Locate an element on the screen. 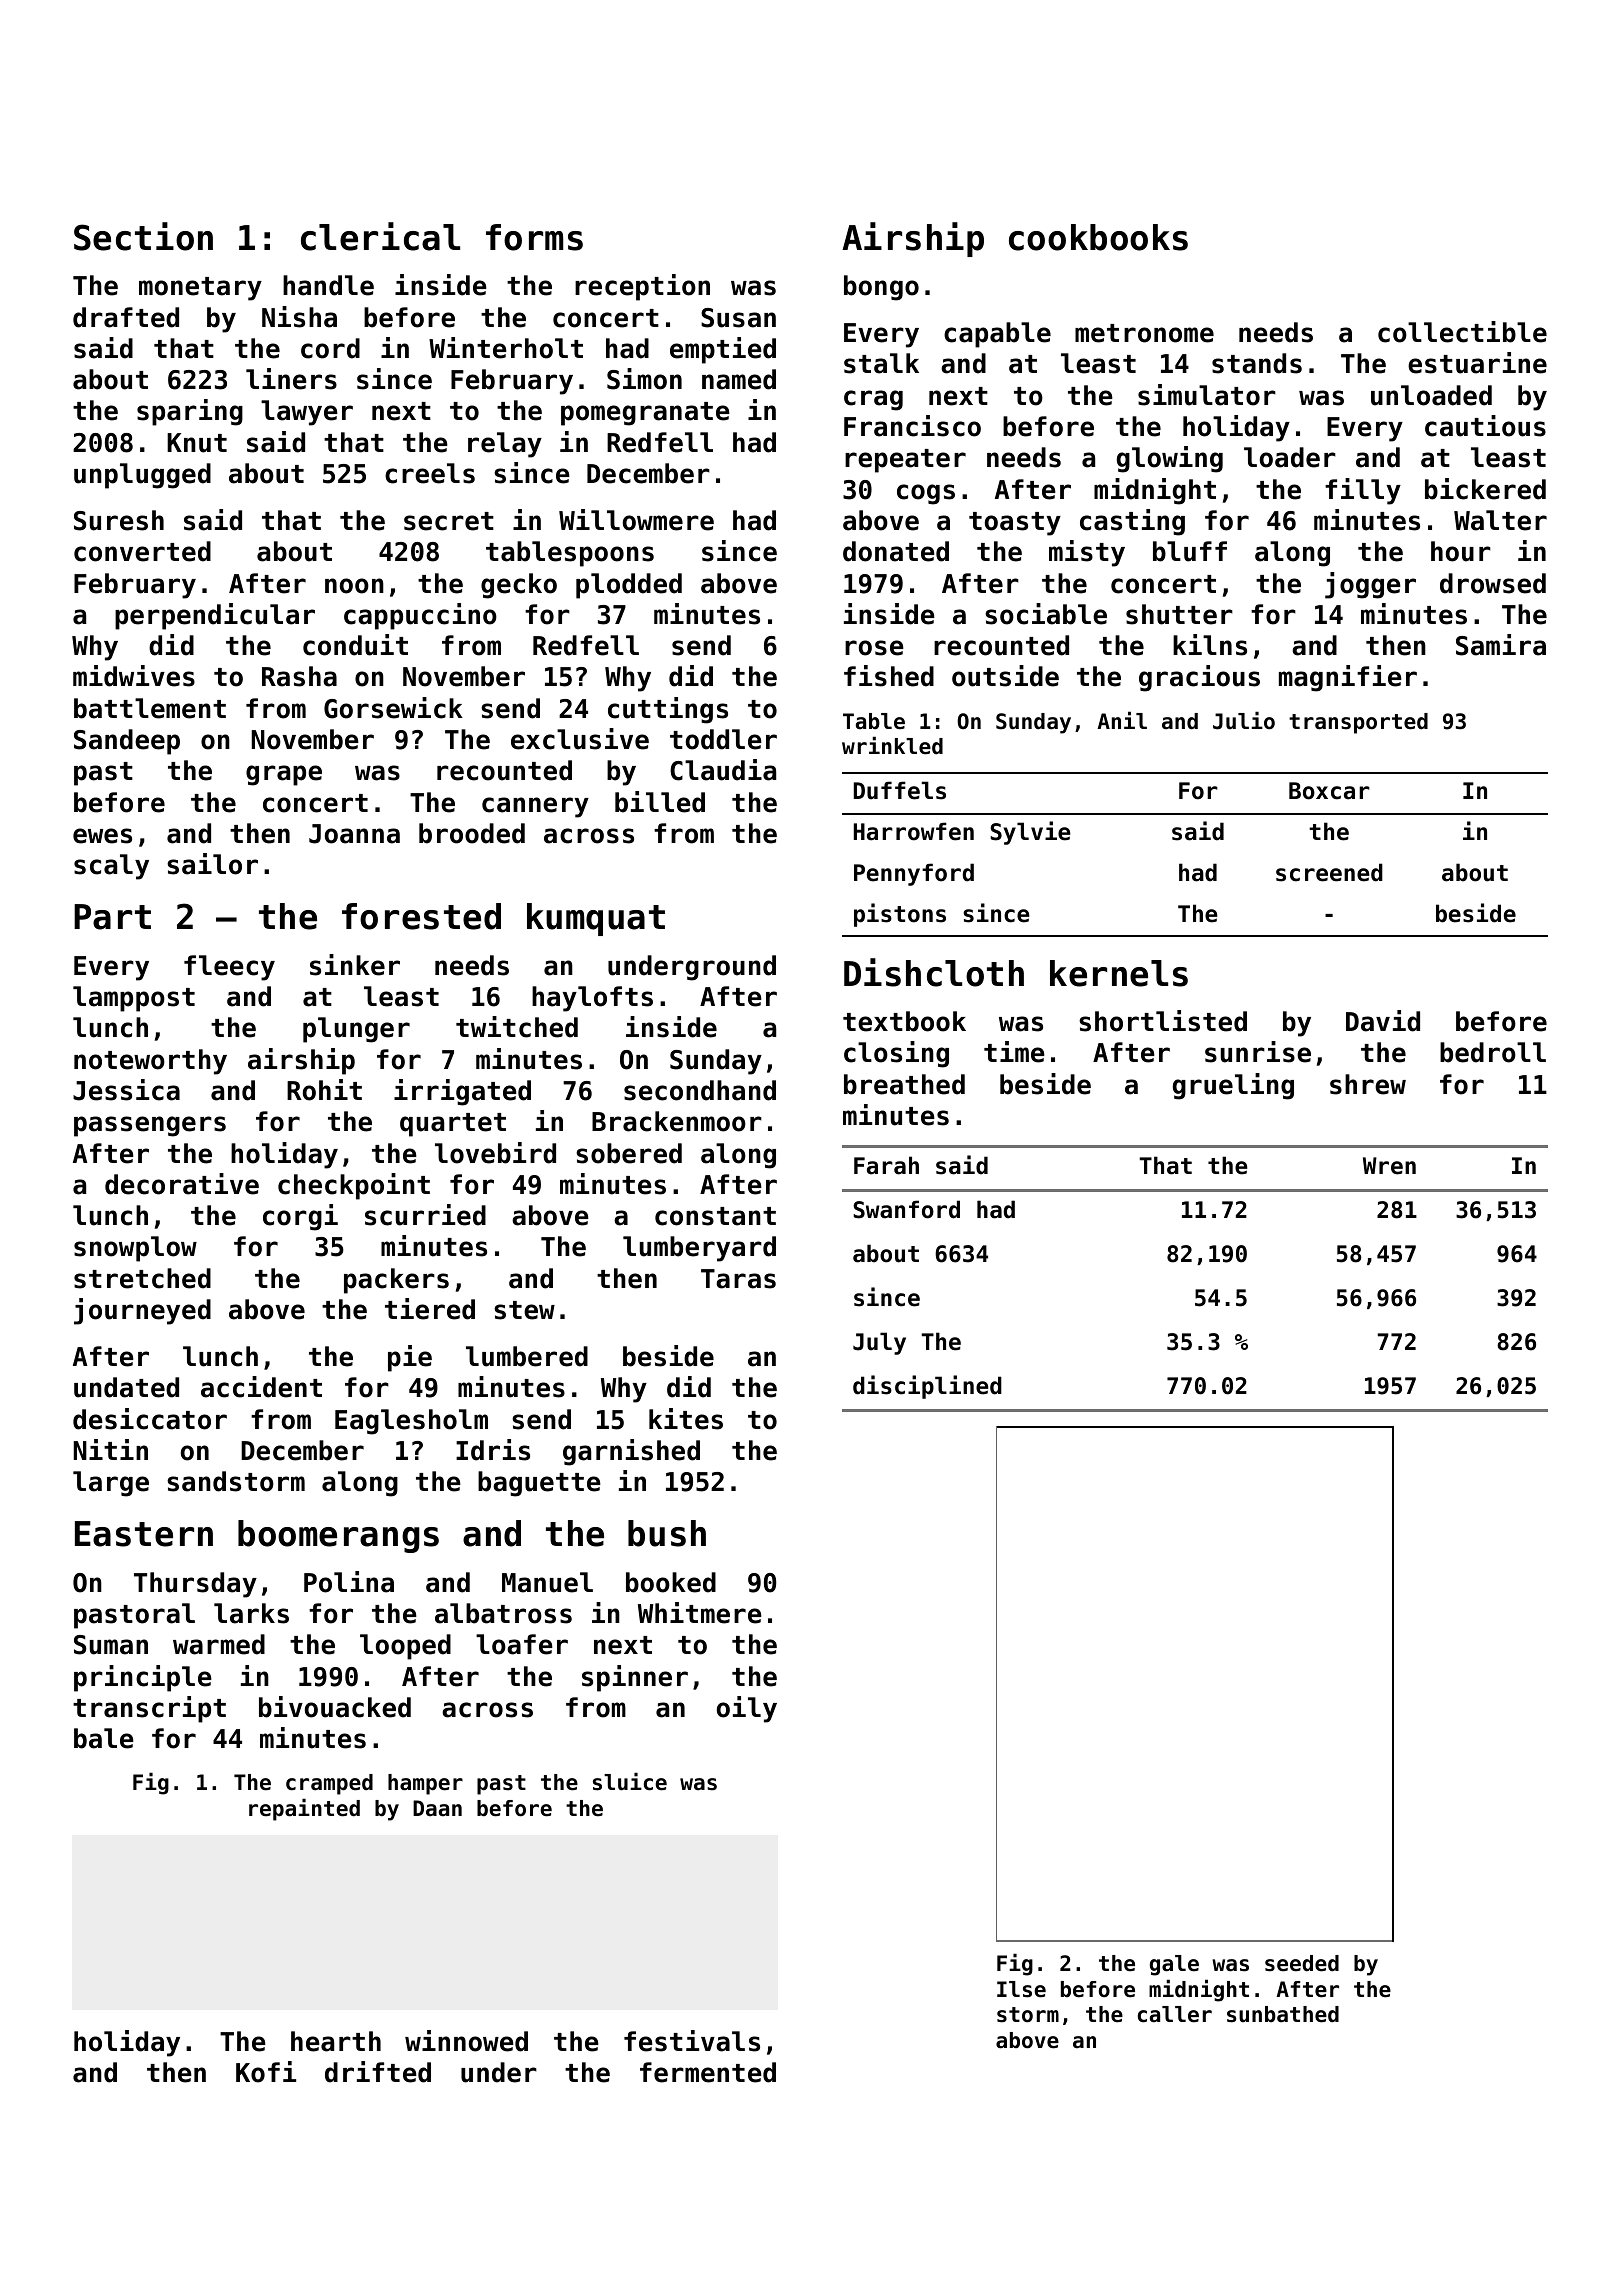 The width and height of the screenshot is (1620, 2292). Gorsewick is located at coordinates (393, 708).
